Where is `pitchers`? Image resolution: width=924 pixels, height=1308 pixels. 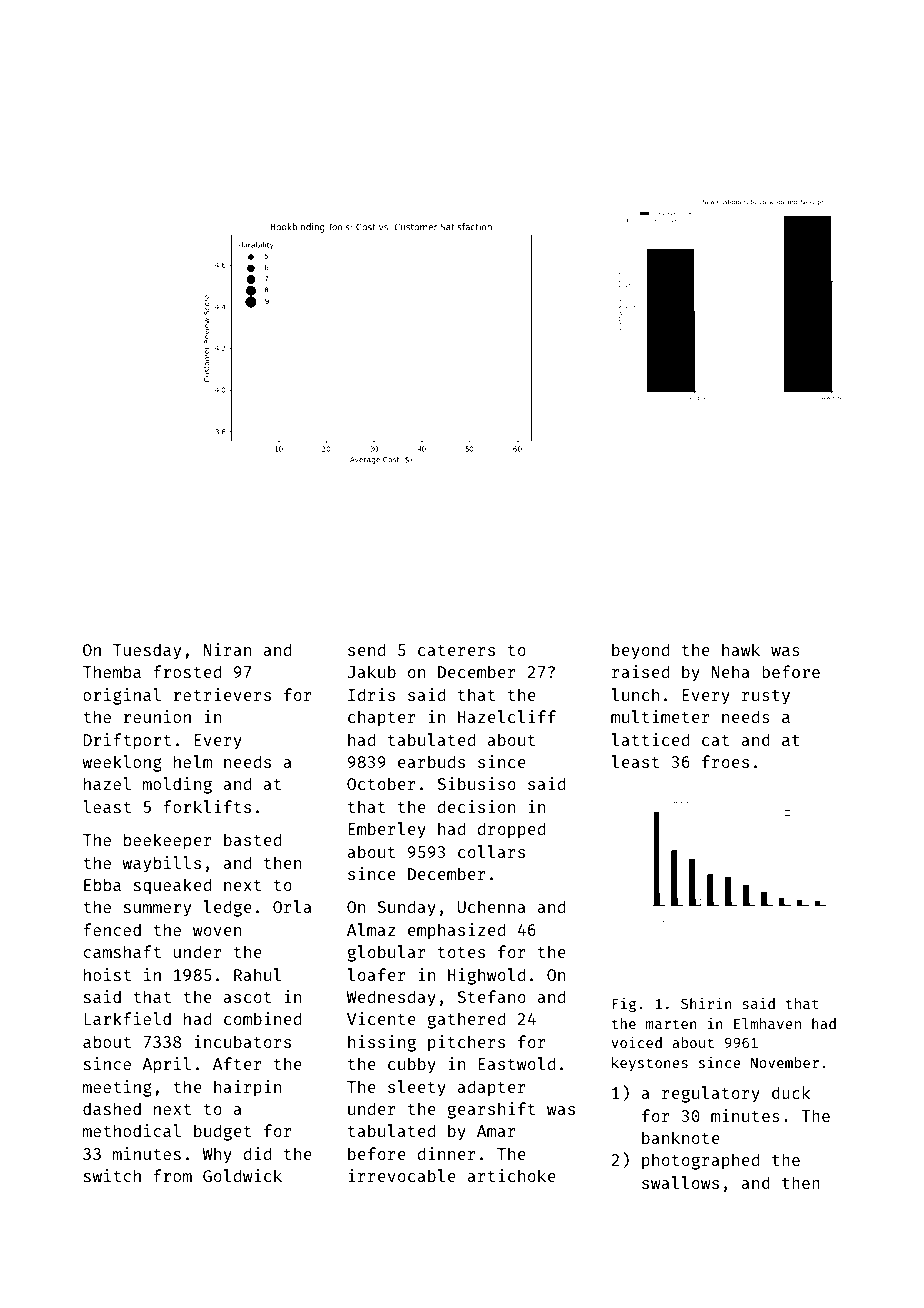
pitchers is located at coordinates (466, 1043).
